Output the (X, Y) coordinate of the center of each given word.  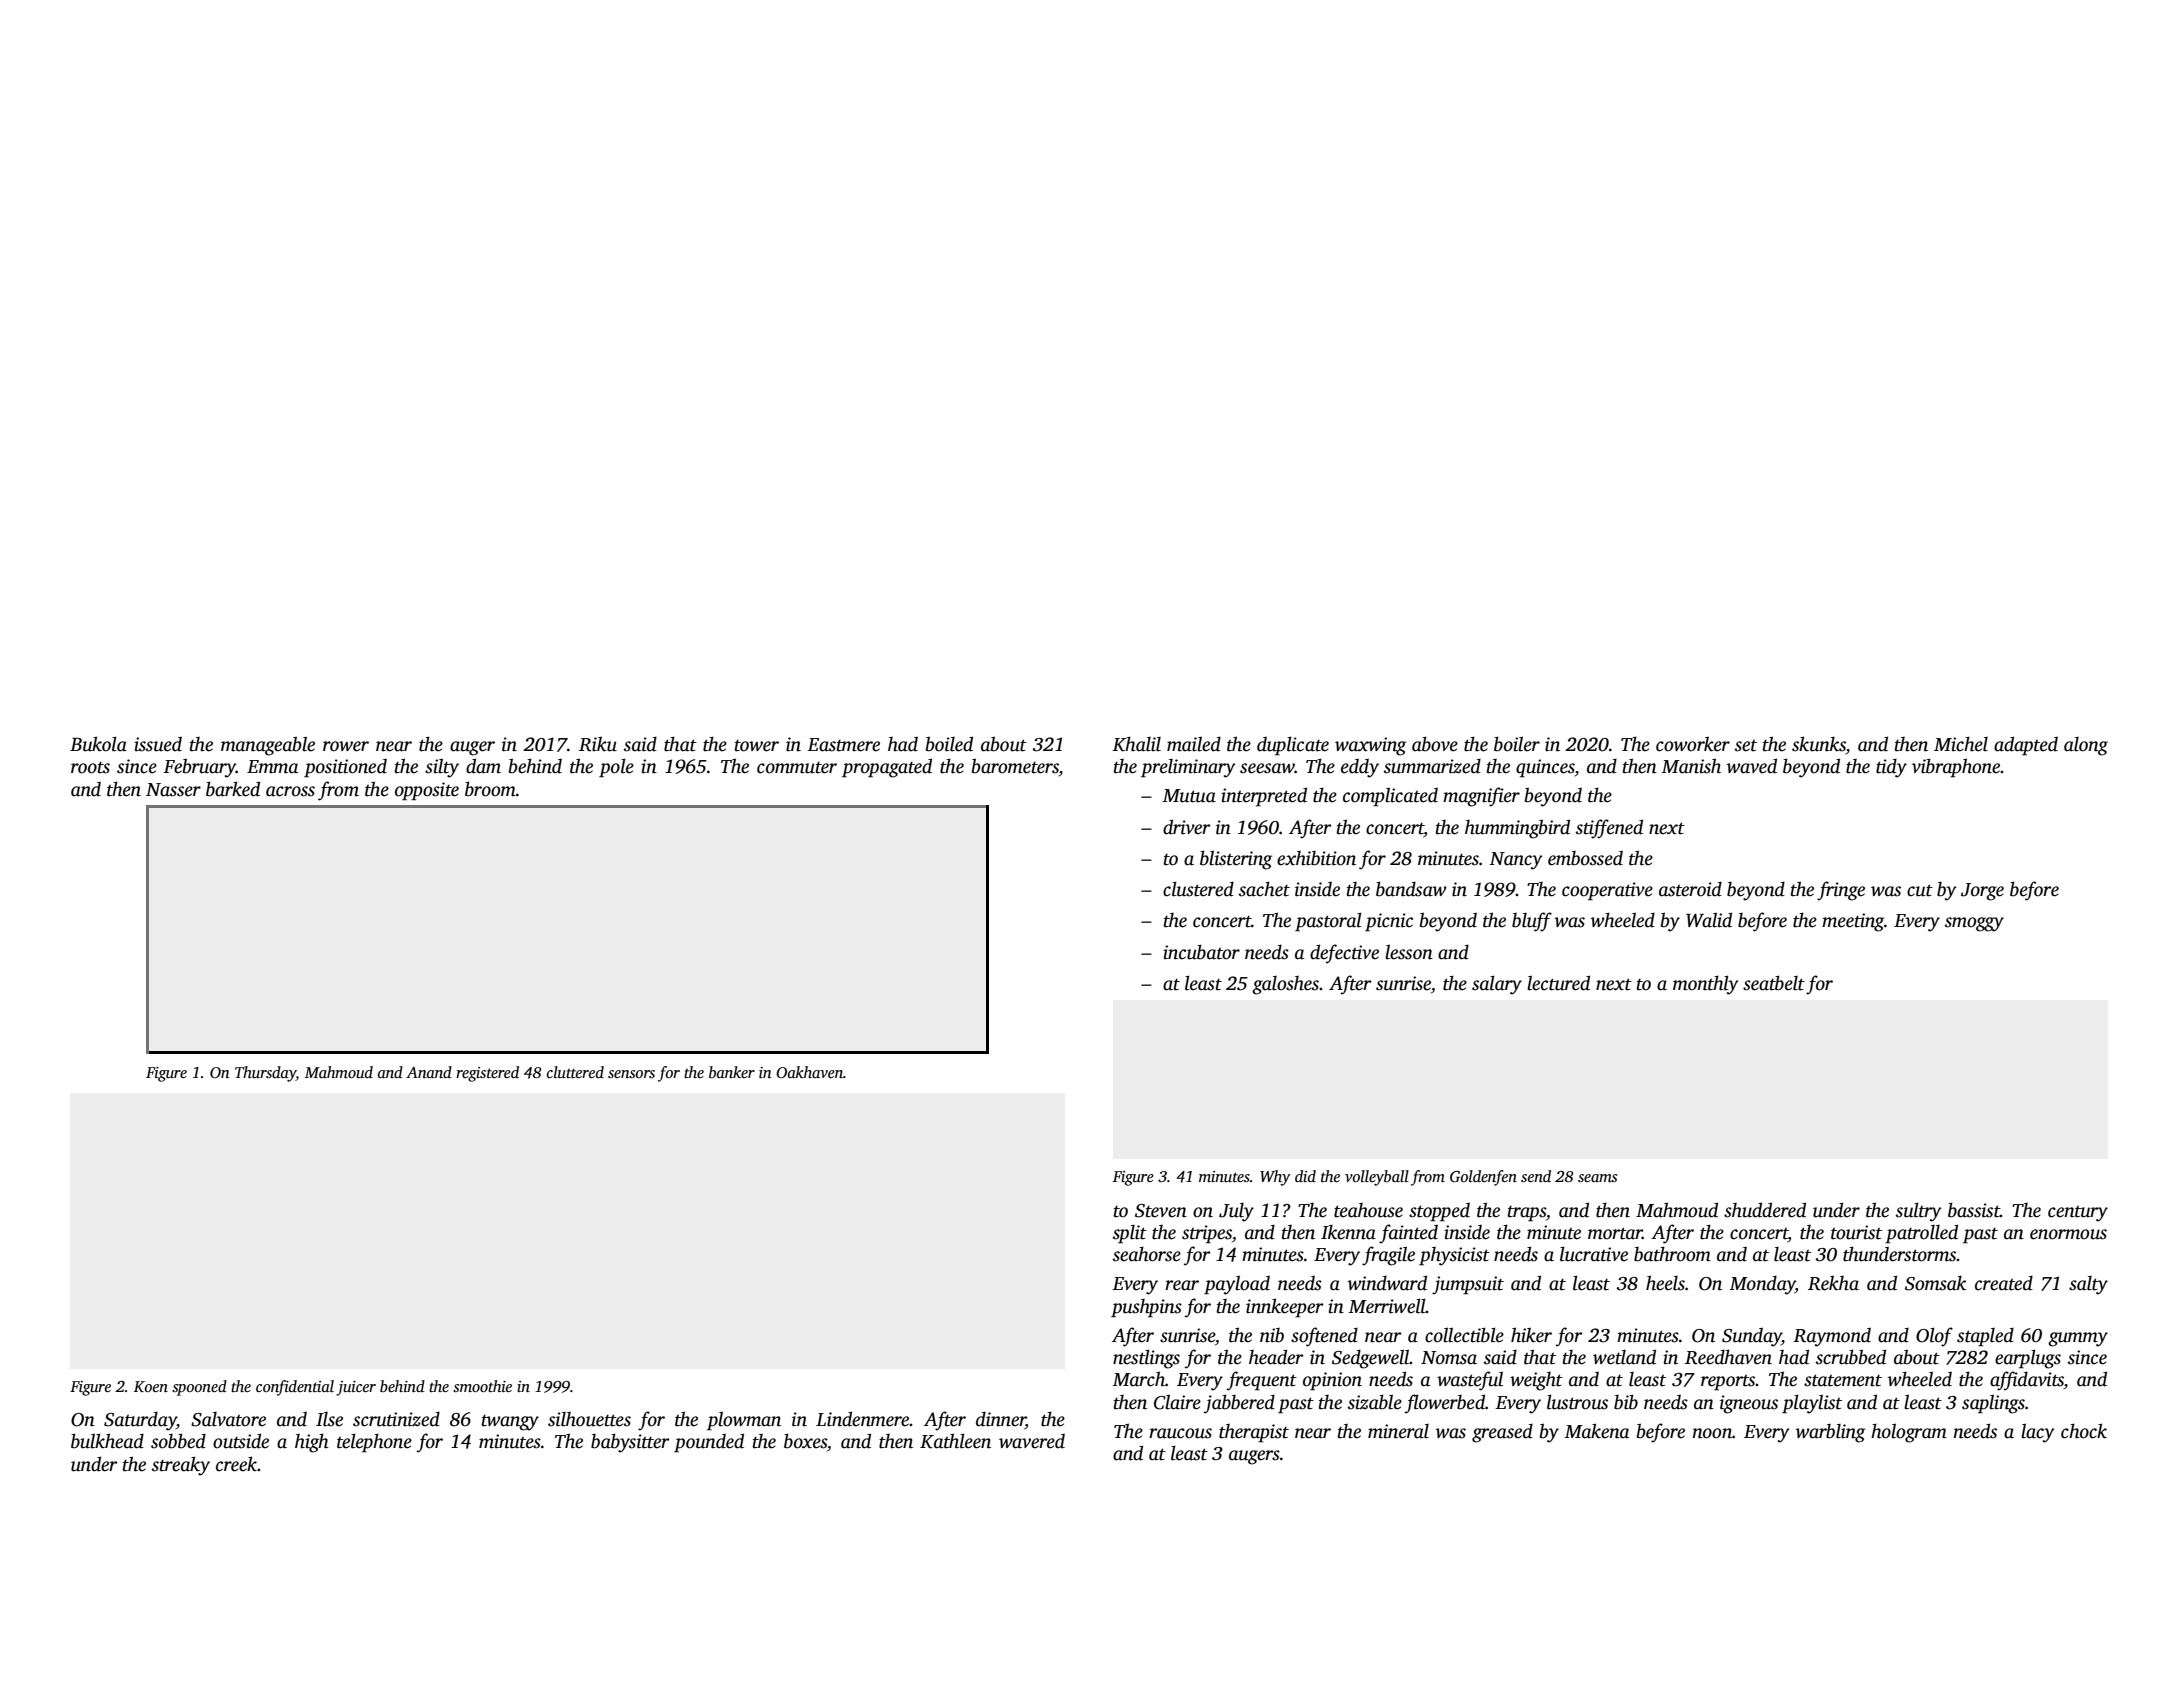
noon (1712, 1433)
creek (236, 1464)
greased (1502, 1433)
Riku (598, 744)
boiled (949, 744)
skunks (1819, 745)
